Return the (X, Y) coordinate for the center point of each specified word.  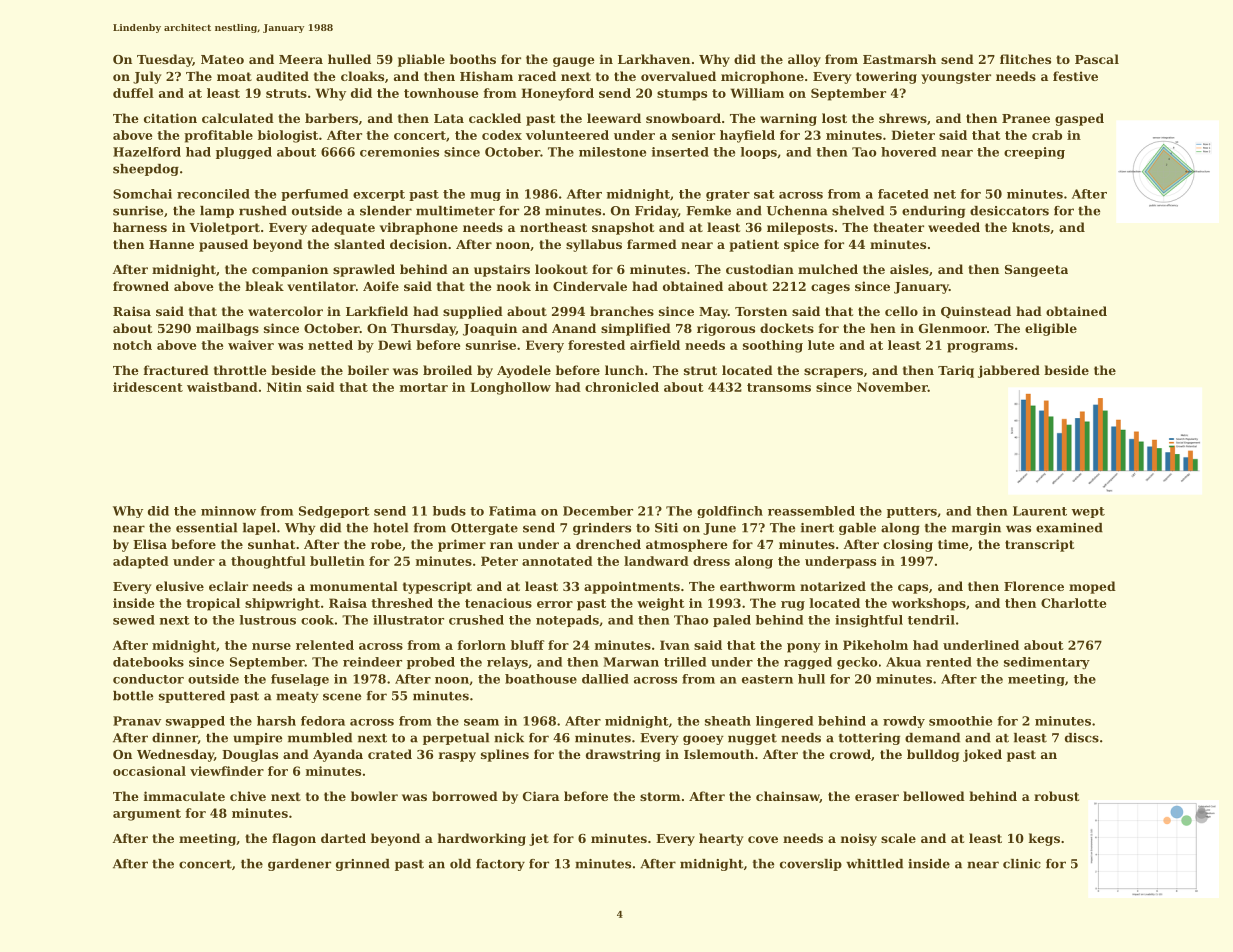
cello (901, 311)
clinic (1022, 864)
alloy (804, 60)
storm (660, 796)
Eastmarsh (899, 59)
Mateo (222, 59)
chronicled (622, 387)
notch (132, 345)
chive (248, 796)
